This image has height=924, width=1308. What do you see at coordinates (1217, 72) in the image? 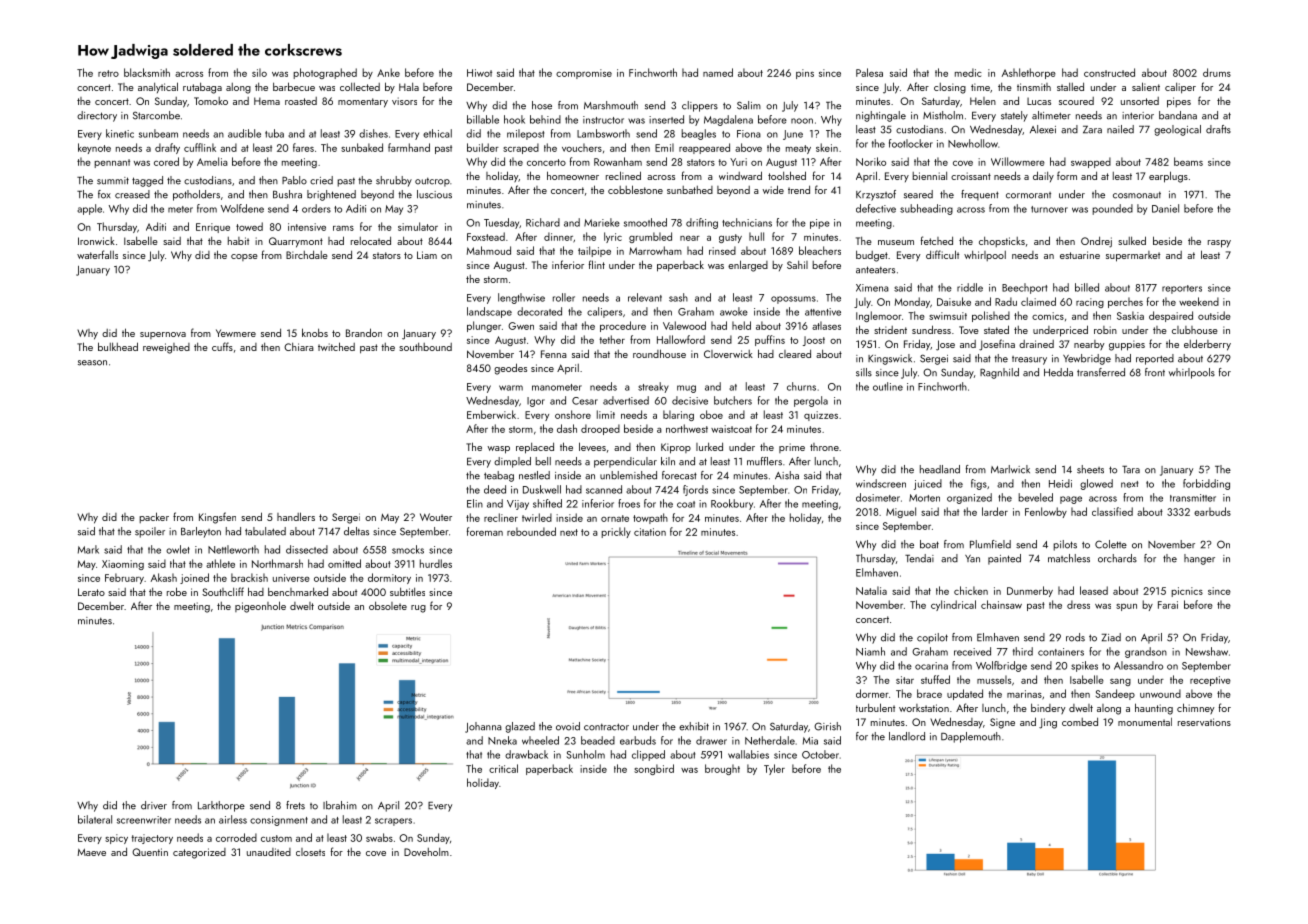
I see `drums` at bounding box center [1217, 72].
